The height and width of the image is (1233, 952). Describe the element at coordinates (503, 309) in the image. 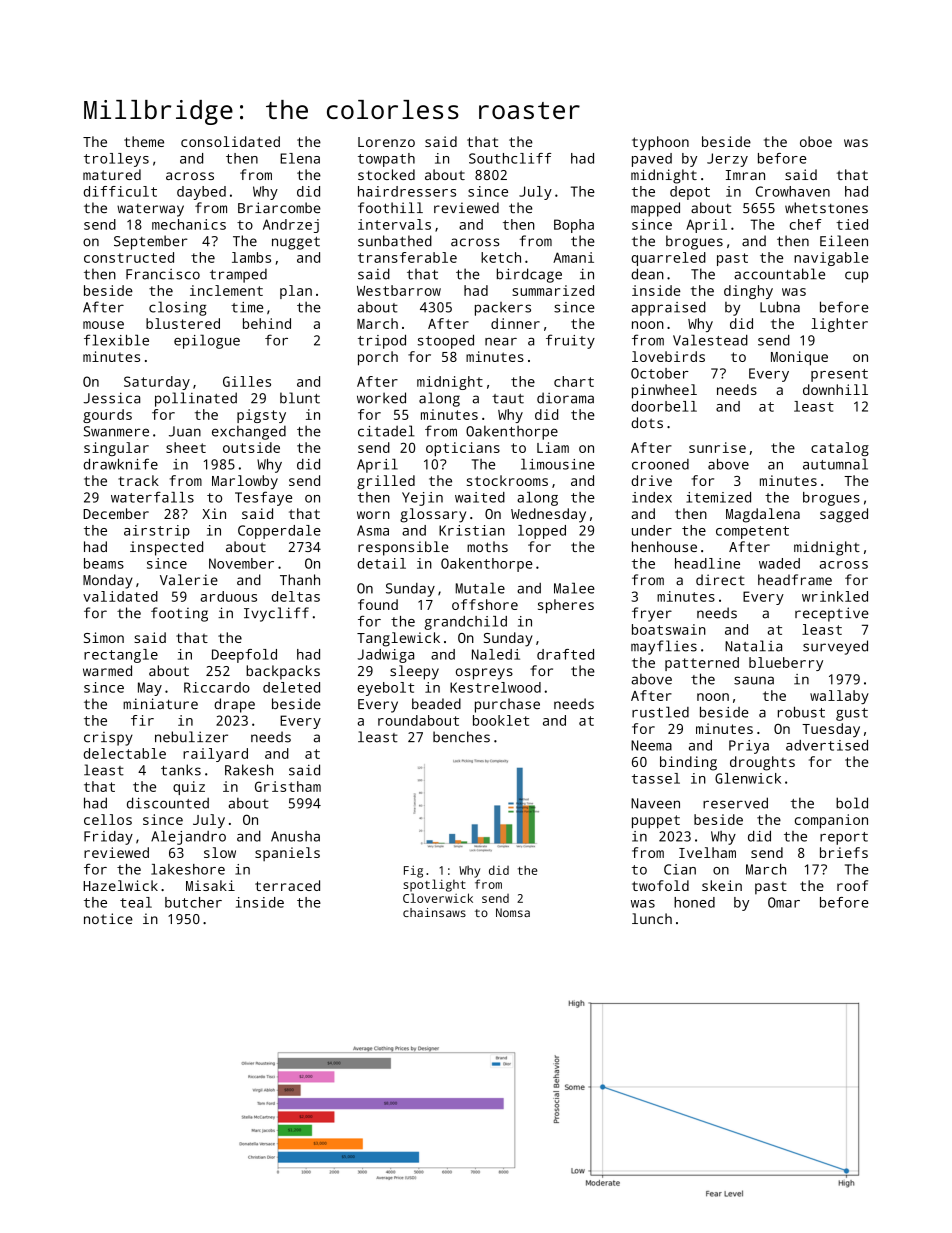

I see `packers` at that location.
